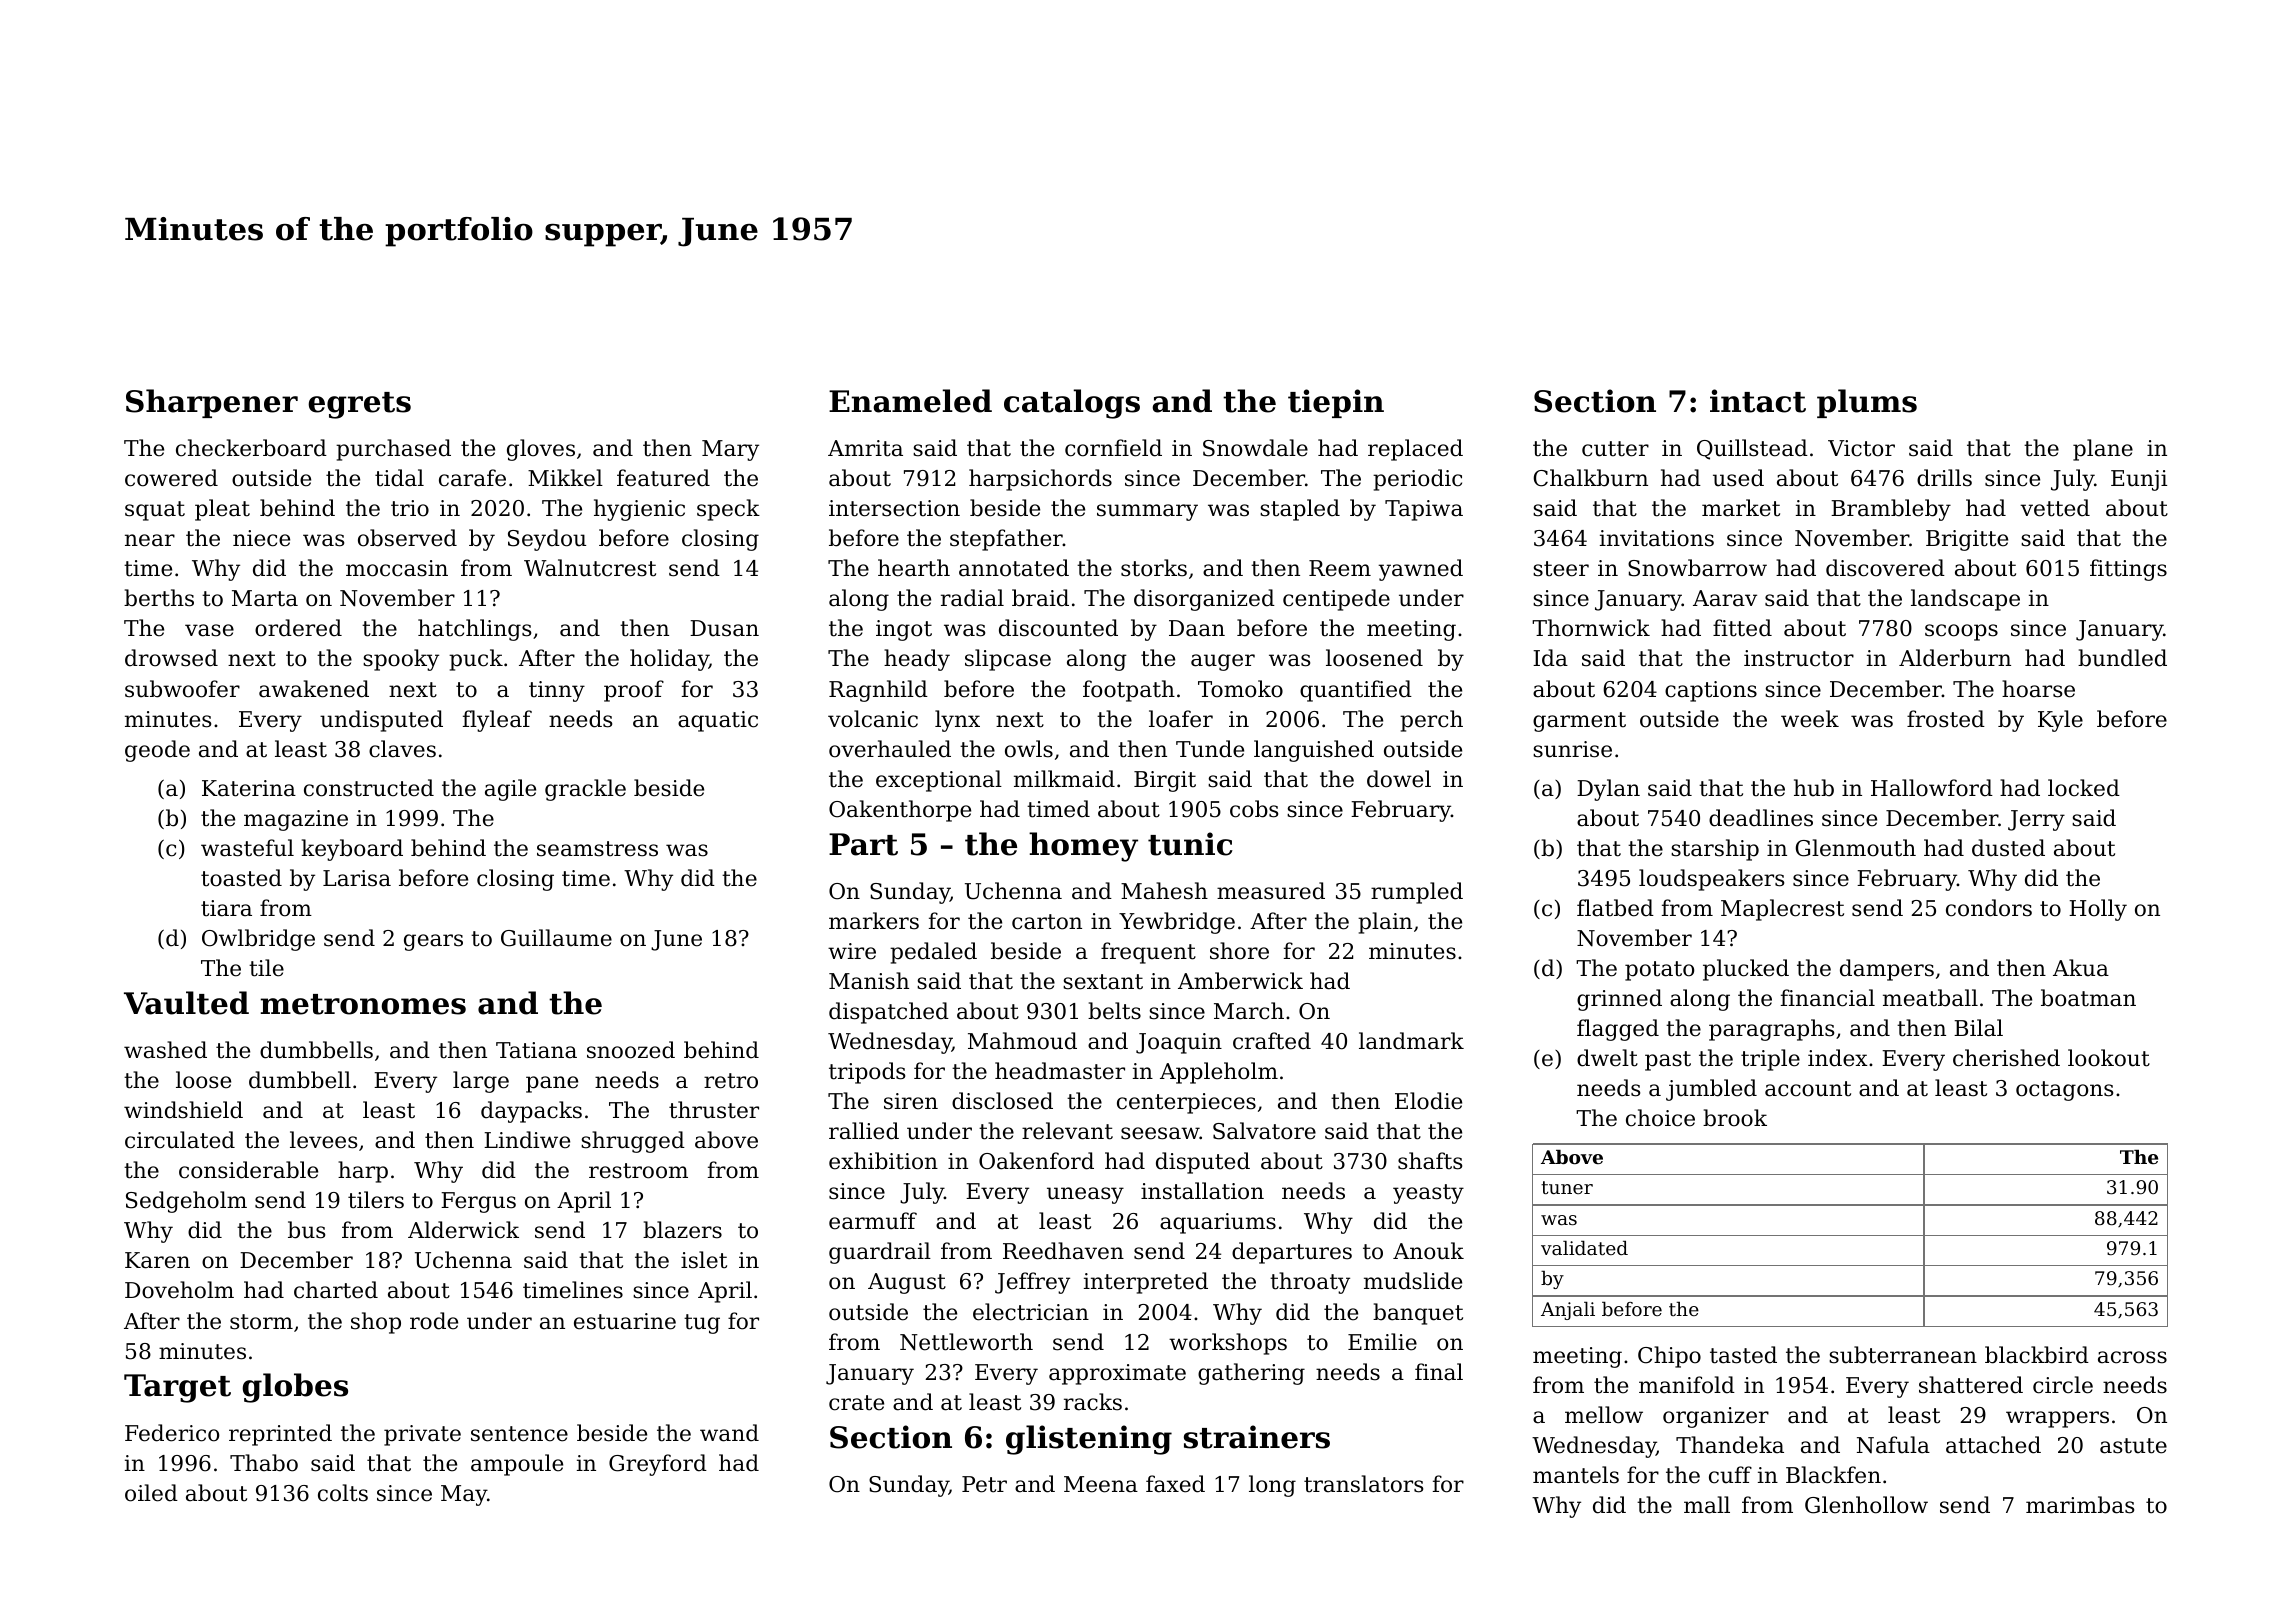 This screenshot has width=2292, height=1620. I want to click on bundled, so click(2122, 658).
